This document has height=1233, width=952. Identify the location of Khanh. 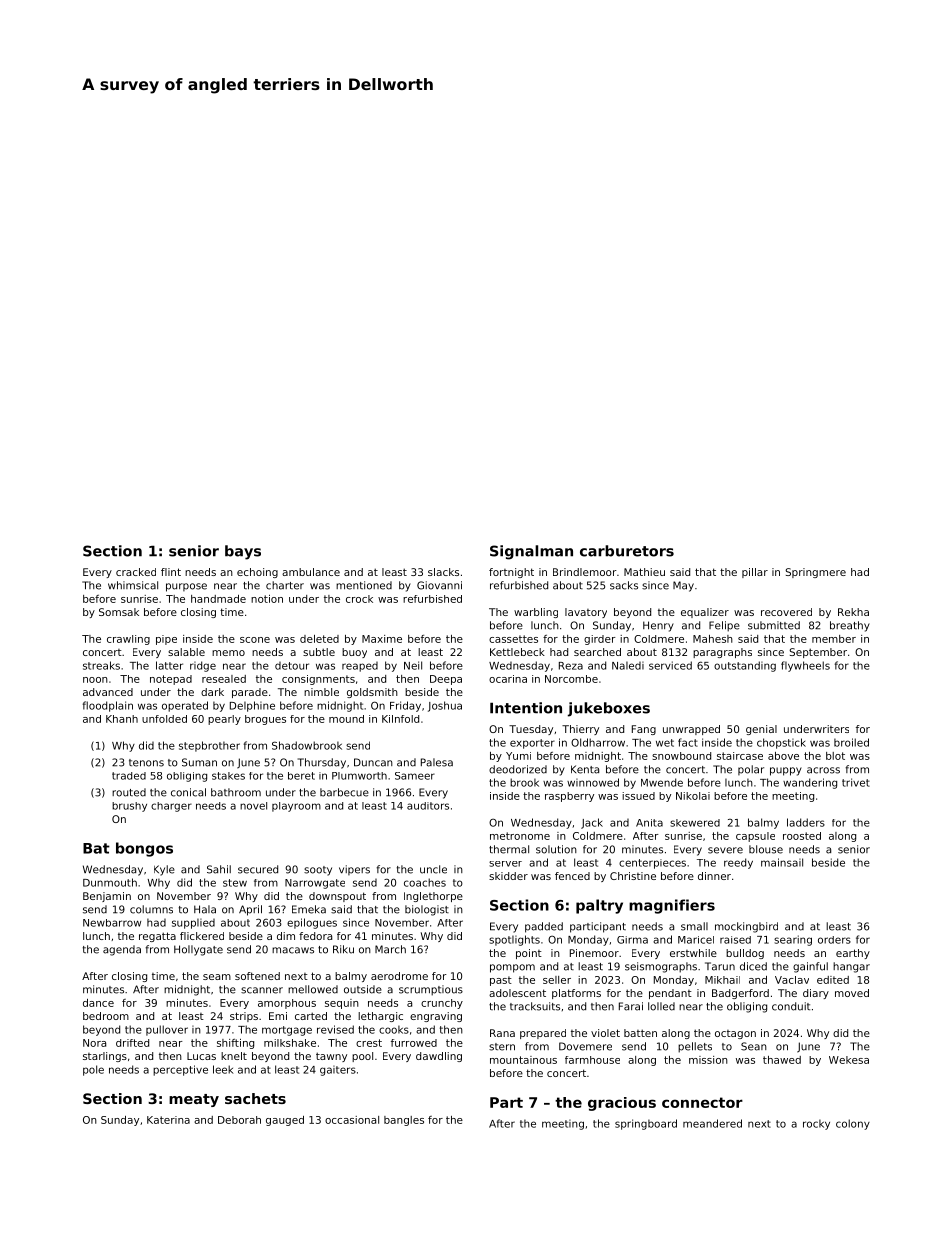
(122, 719).
